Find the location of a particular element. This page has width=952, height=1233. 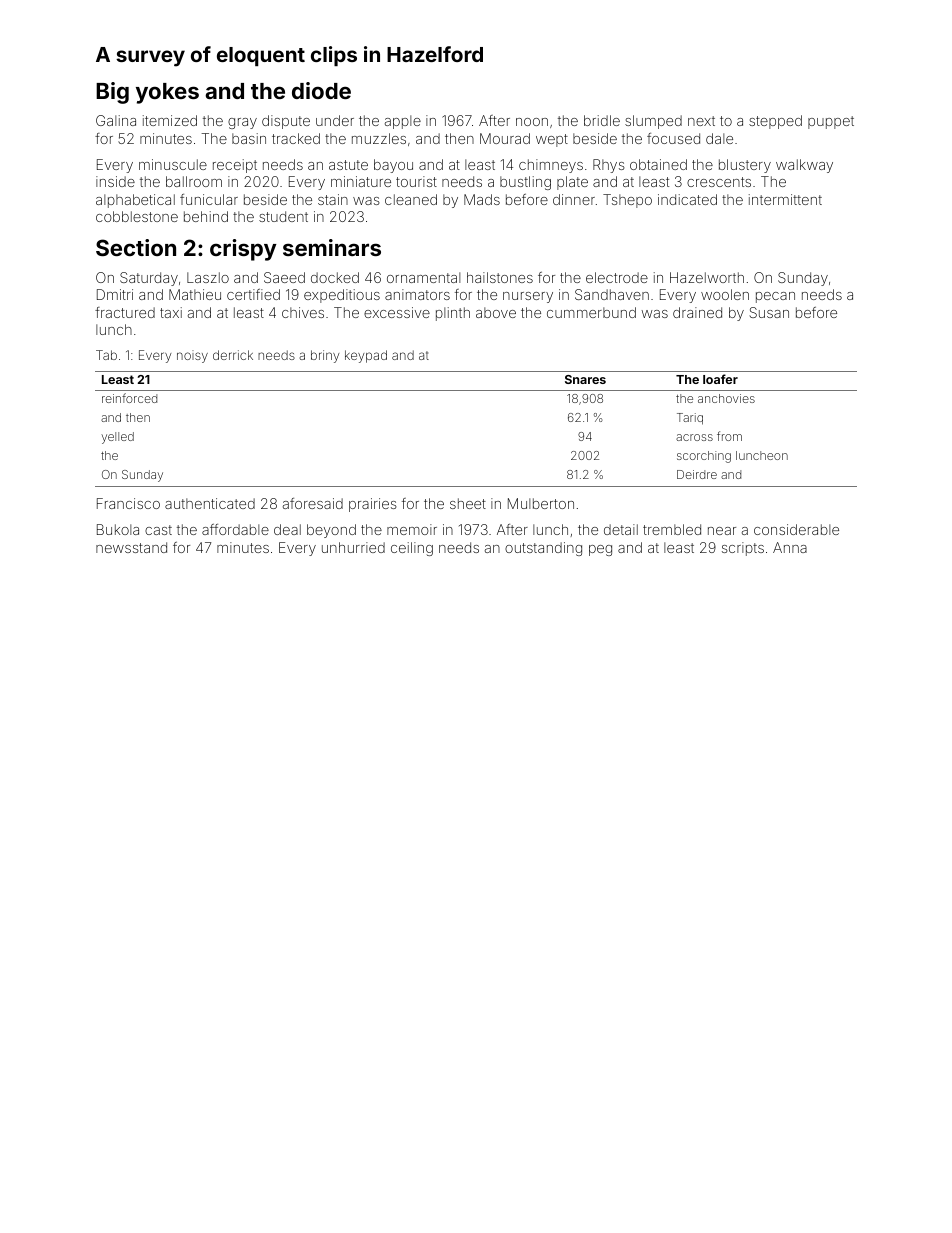

gray is located at coordinates (242, 123).
